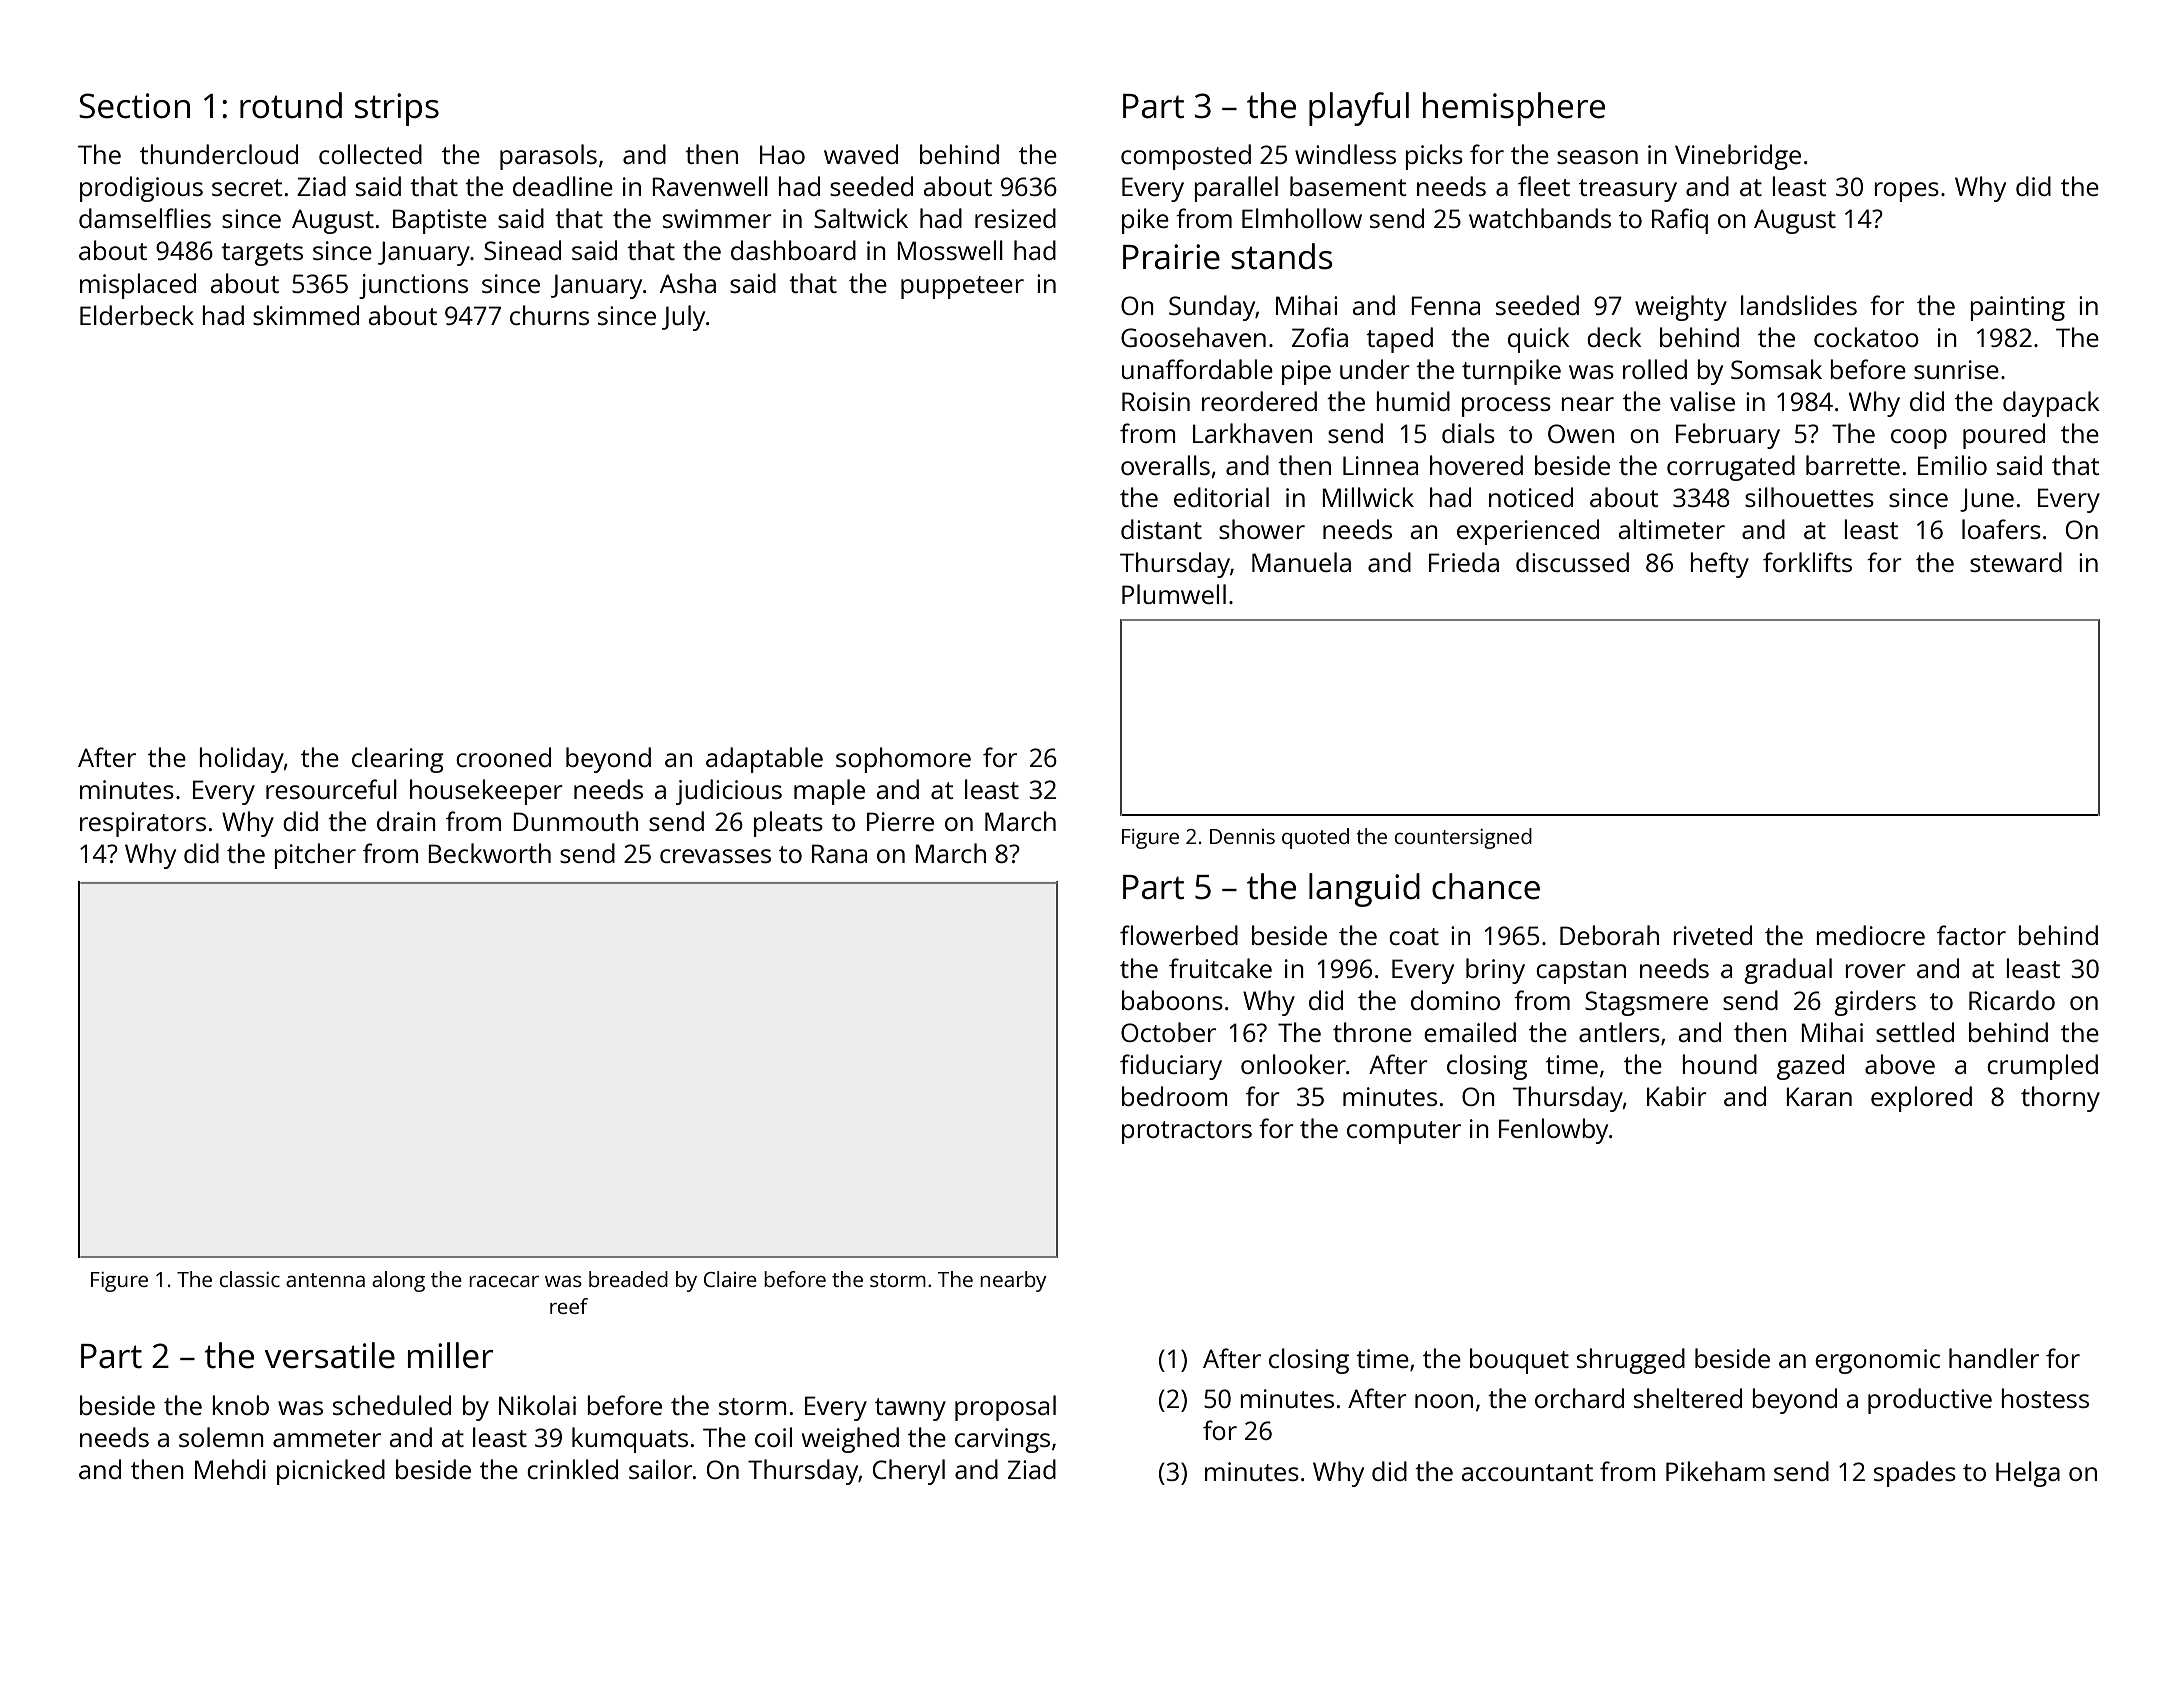 The image size is (2178, 1683). What do you see at coordinates (1809, 497) in the screenshot?
I see `silhouettes` at bounding box center [1809, 497].
